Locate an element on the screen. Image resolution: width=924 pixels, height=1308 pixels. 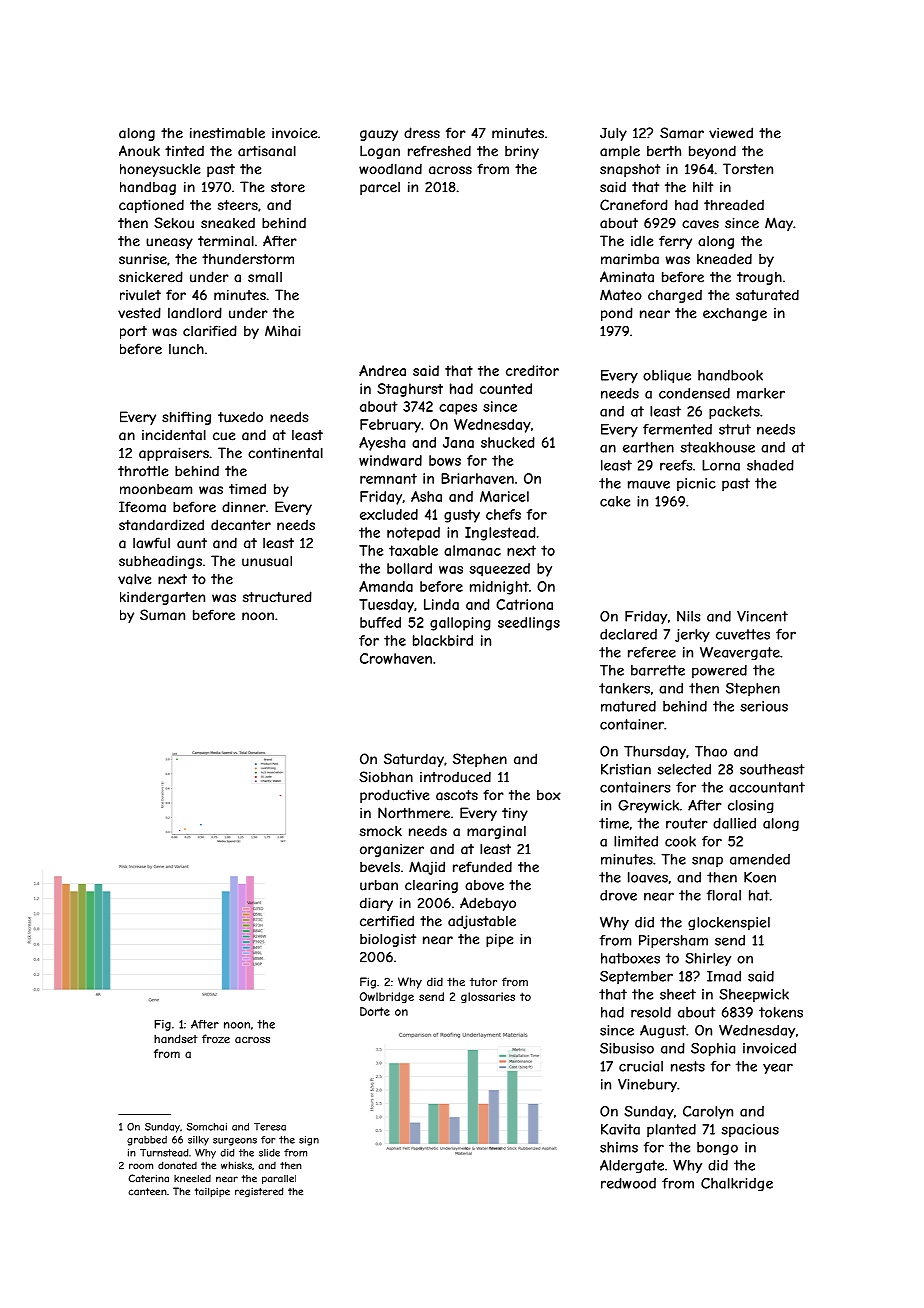
picnic is located at coordinates (696, 484).
